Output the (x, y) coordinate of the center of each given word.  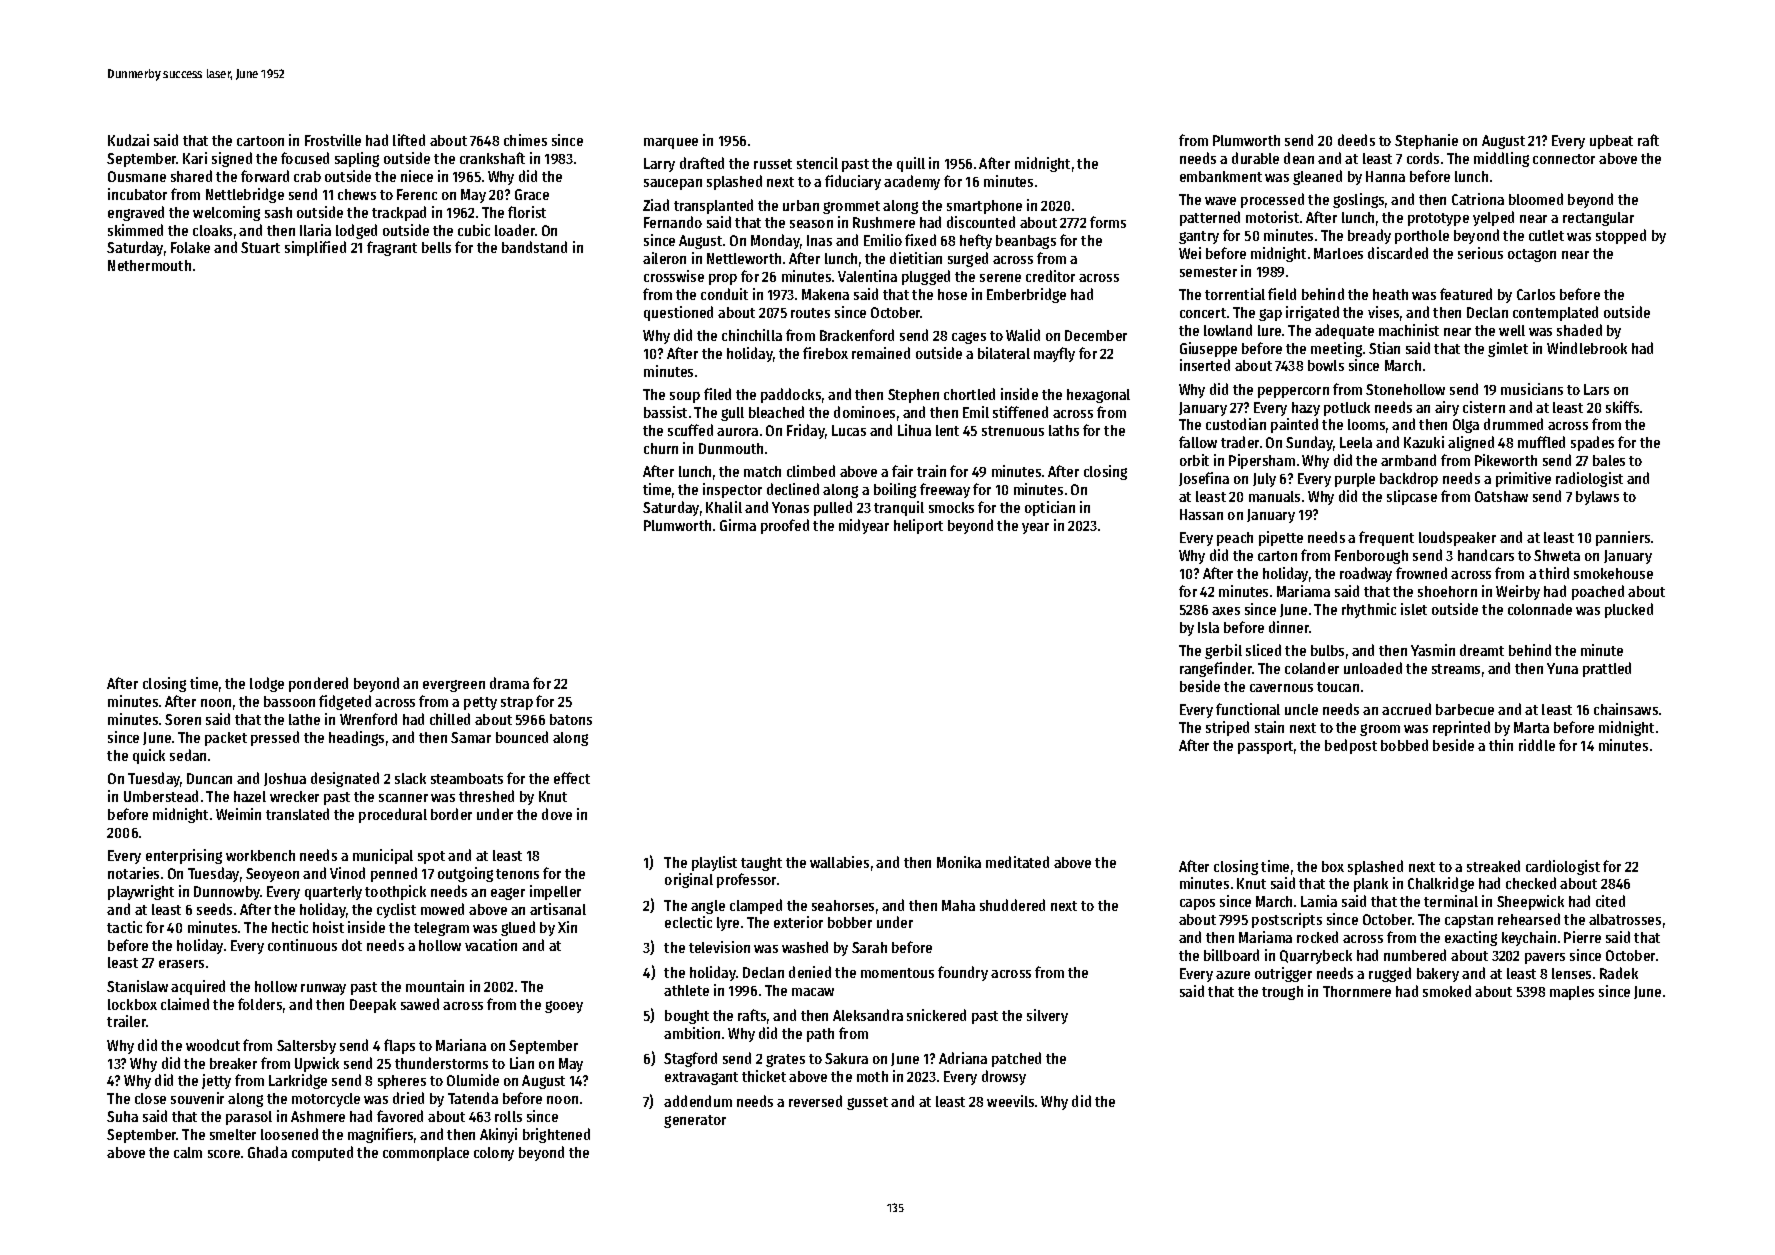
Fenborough (1371, 557)
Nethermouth (149, 265)
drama (509, 683)
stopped (1621, 236)
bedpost (1351, 746)
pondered (318, 684)
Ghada (267, 1152)
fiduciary (853, 182)
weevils (1010, 1101)
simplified (315, 248)
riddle (1537, 745)
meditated (1017, 862)
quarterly (333, 893)
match (762, 471)
